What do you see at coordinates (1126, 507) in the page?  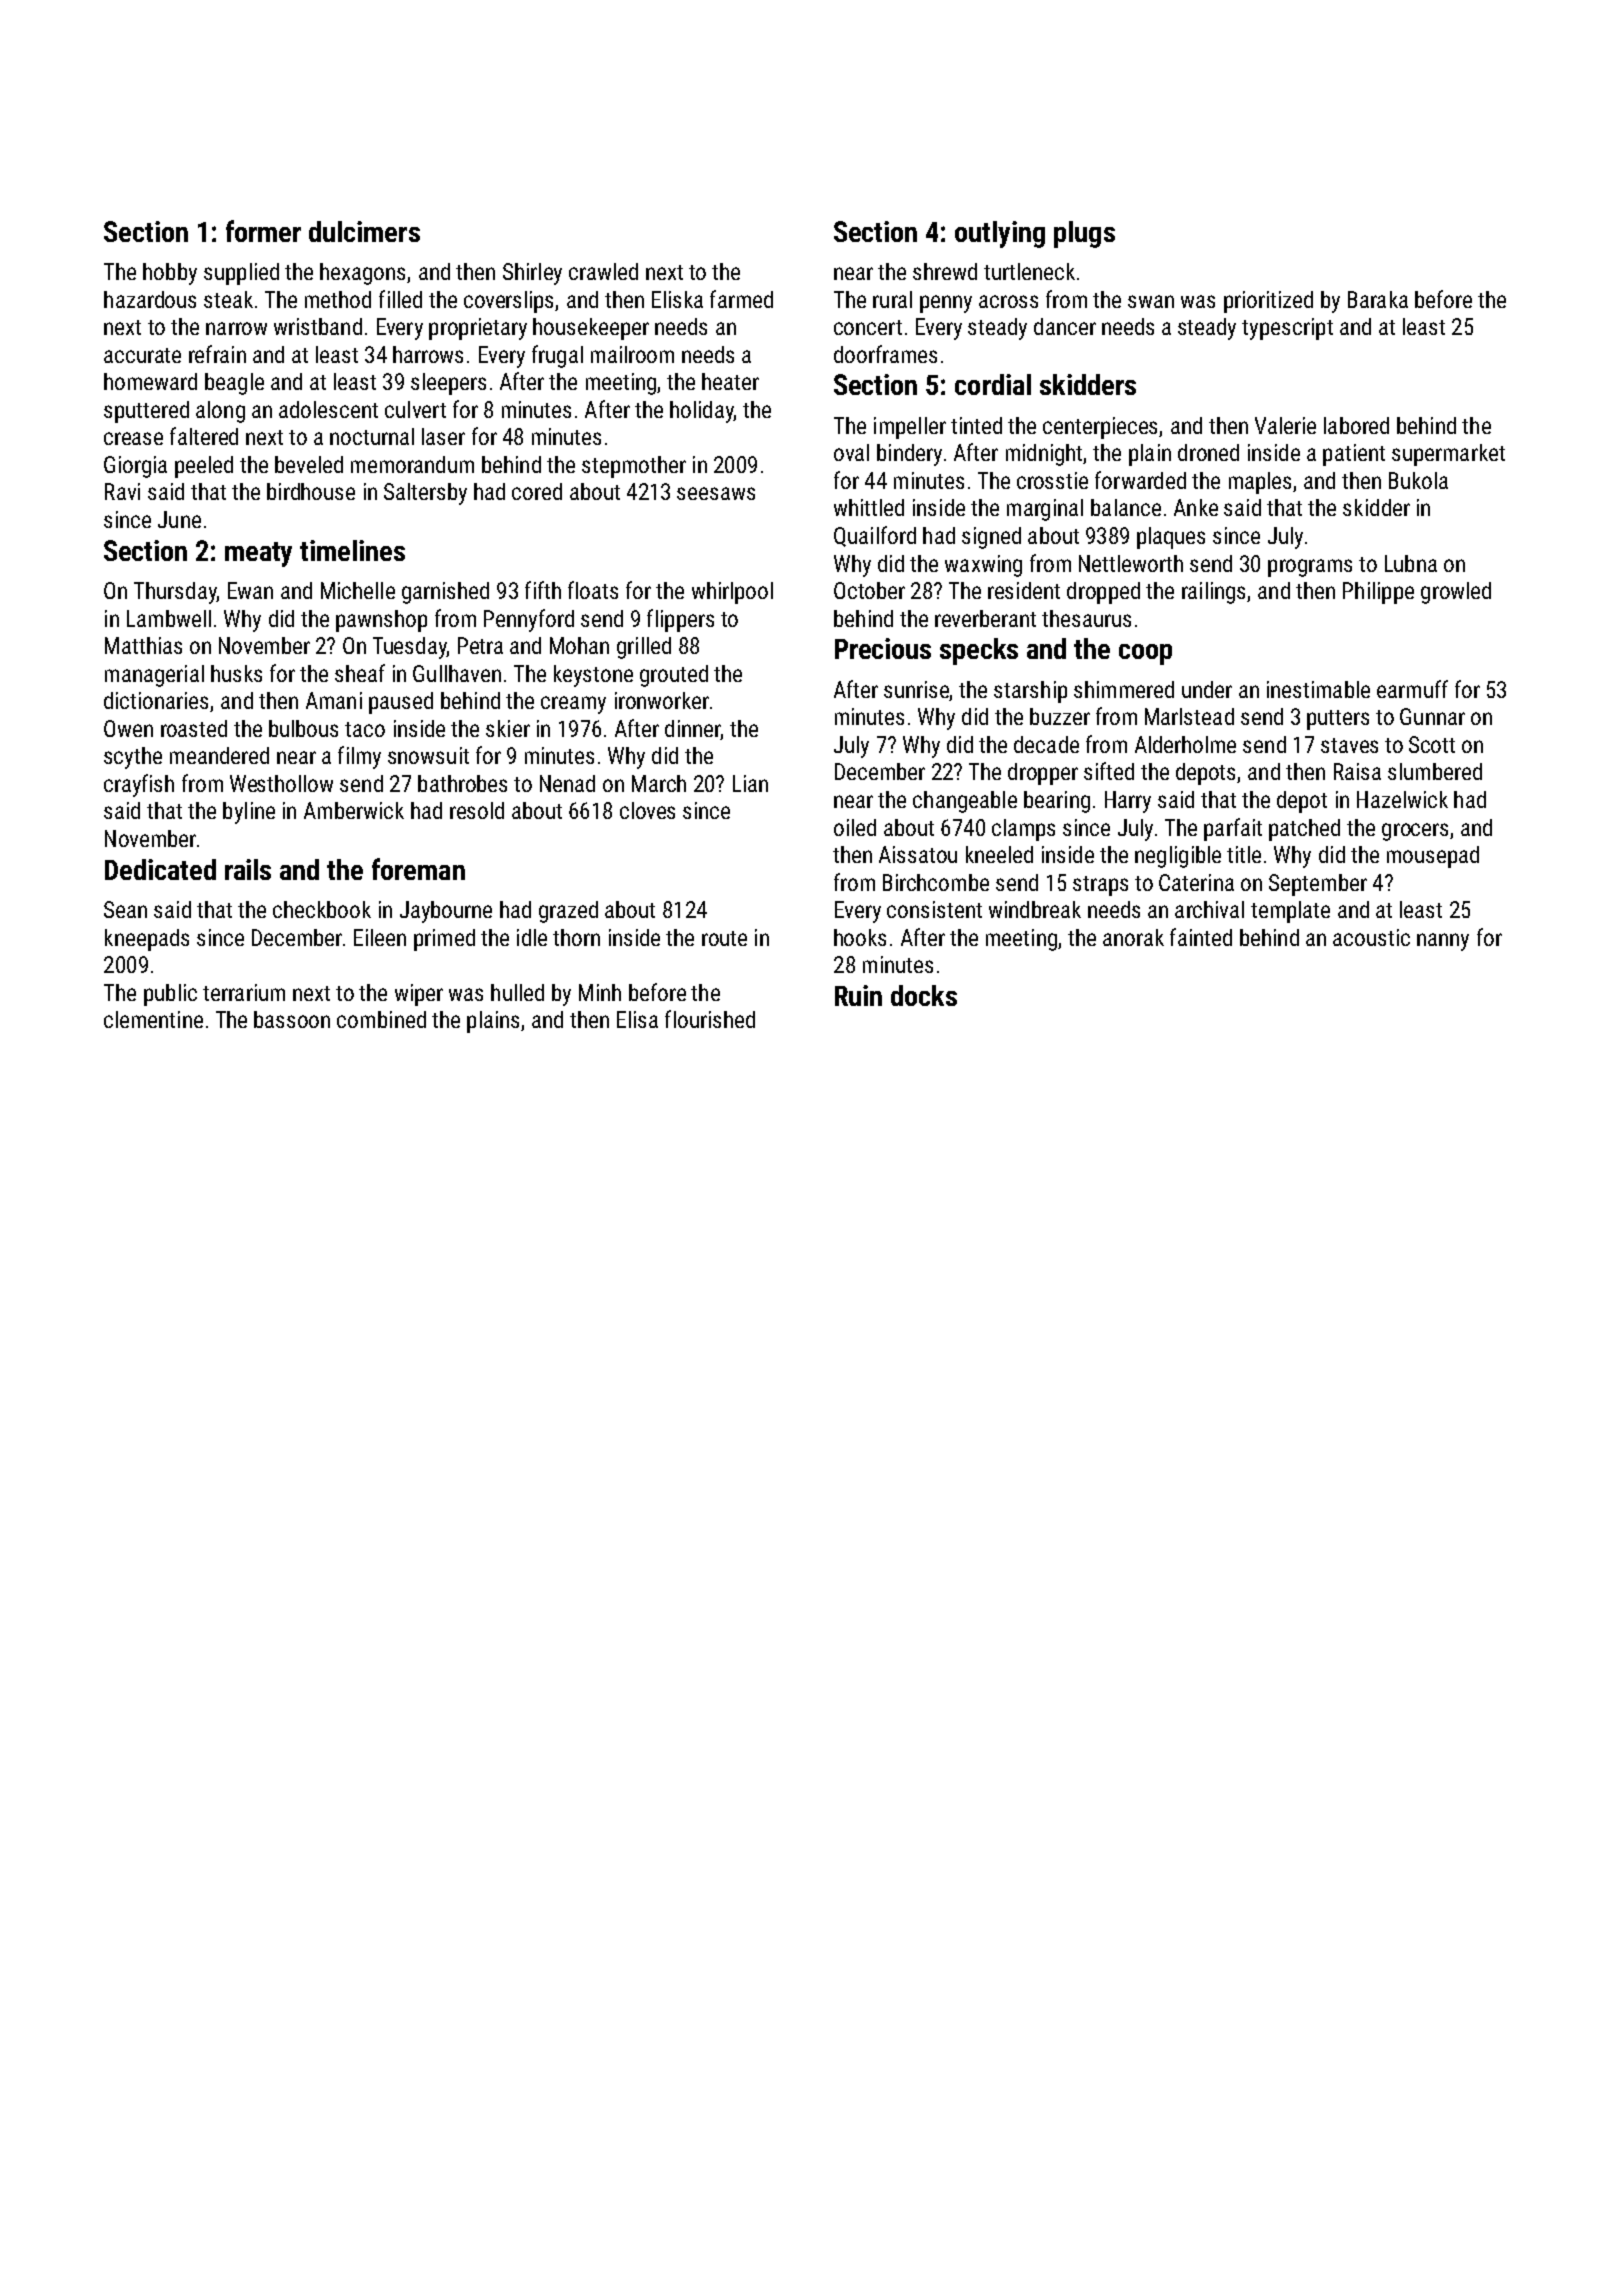 I see `balance` at bounding box center [1126, 507].
